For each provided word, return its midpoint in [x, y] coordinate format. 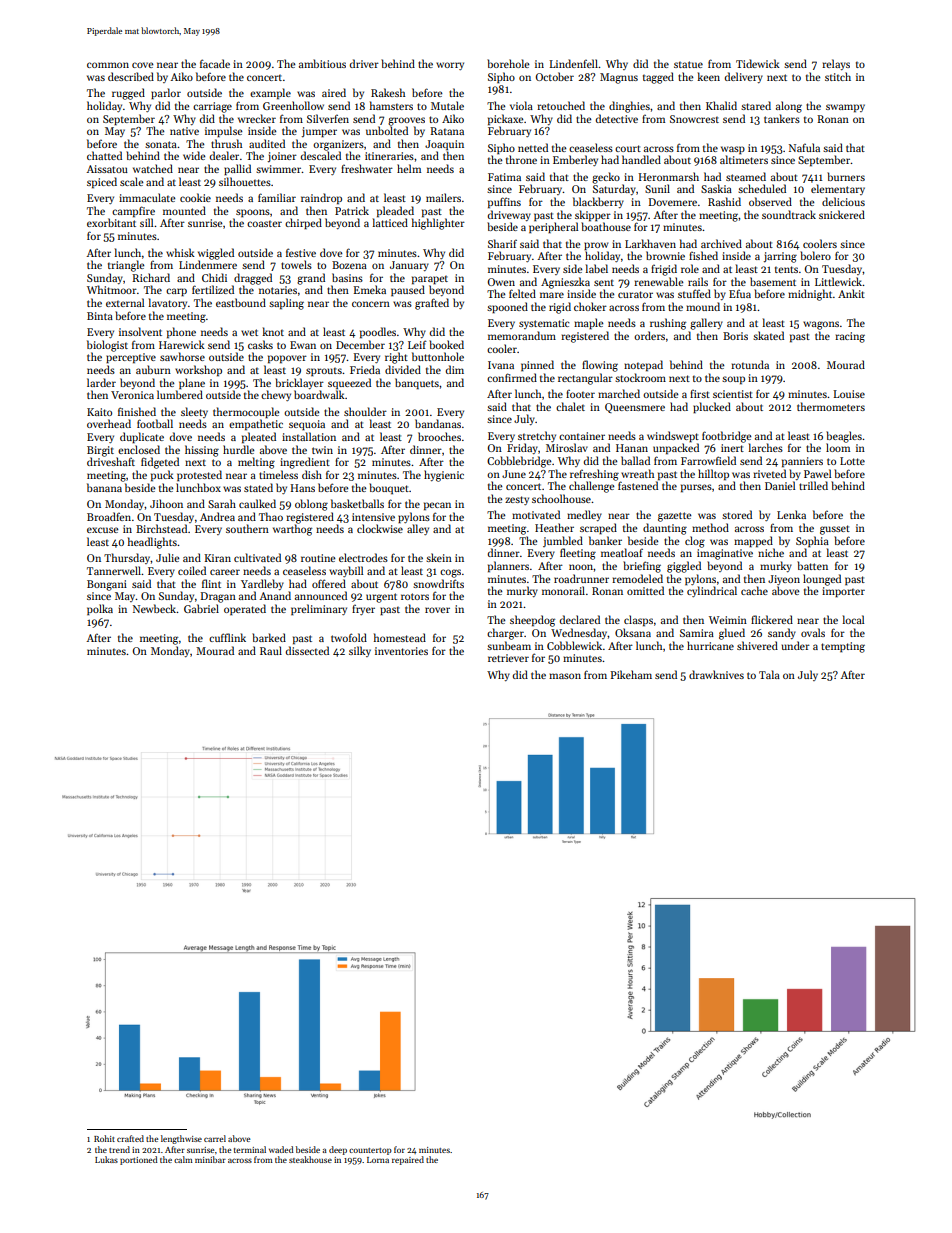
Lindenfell [573, 63]
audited [267, 143]
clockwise [380, 528]
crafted [130, 1138]
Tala [769, 674]
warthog [292, 530]
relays [836, 64]
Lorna [378, 1160]
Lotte [852, 461]
